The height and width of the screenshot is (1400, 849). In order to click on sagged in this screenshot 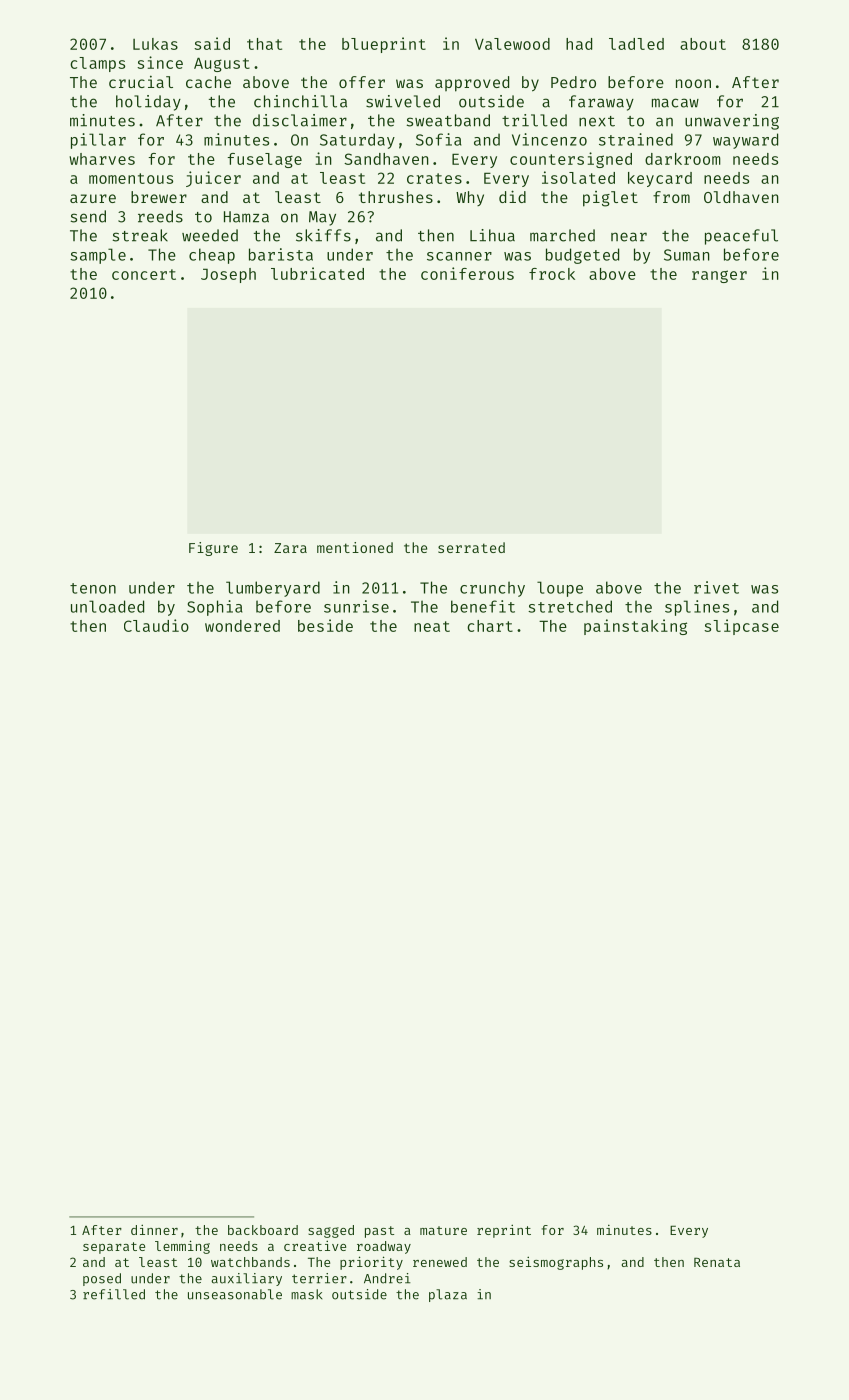, I will do `click(331, 1231)`.
